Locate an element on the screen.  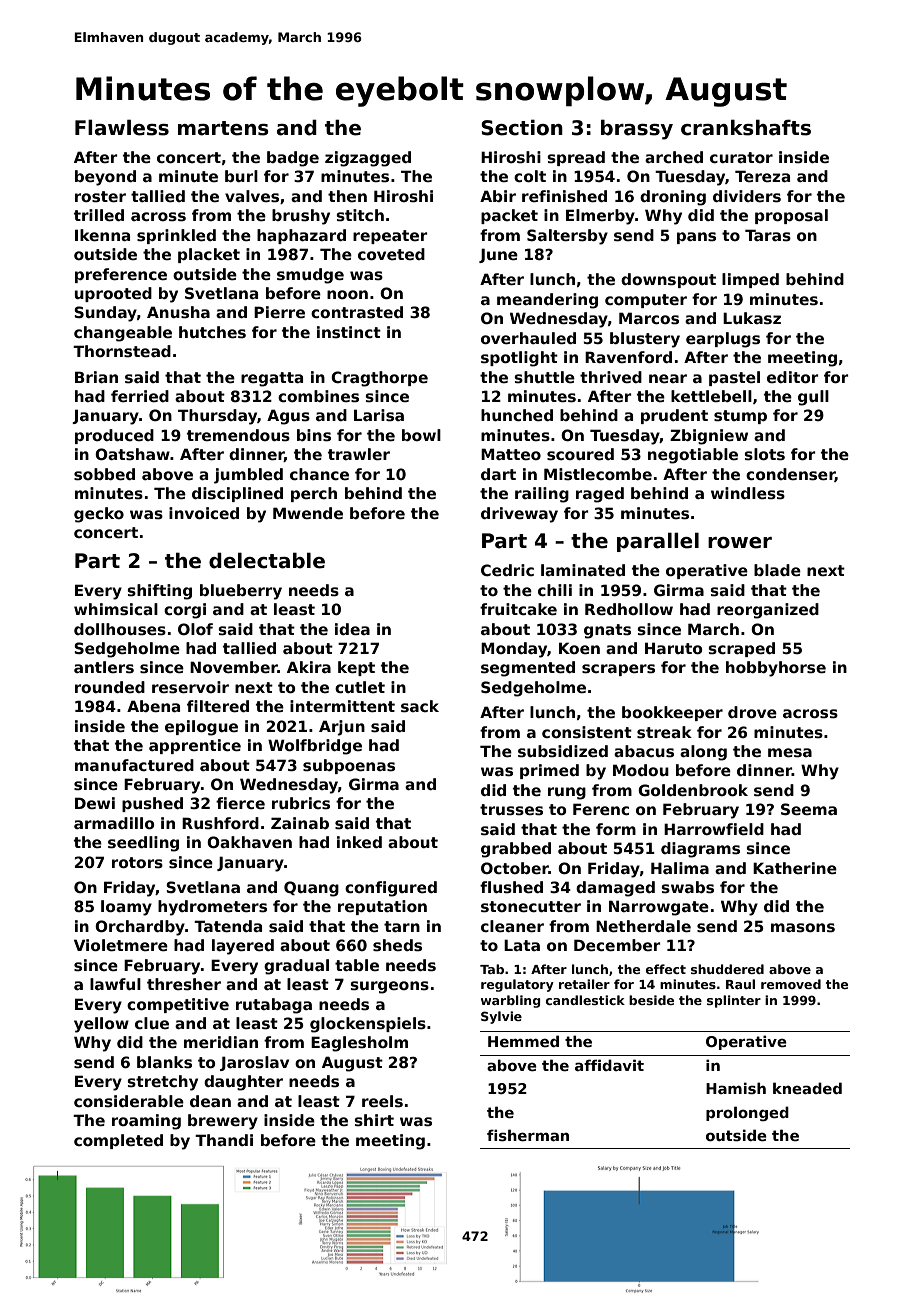
badge is located at coordinates (293, 159).
